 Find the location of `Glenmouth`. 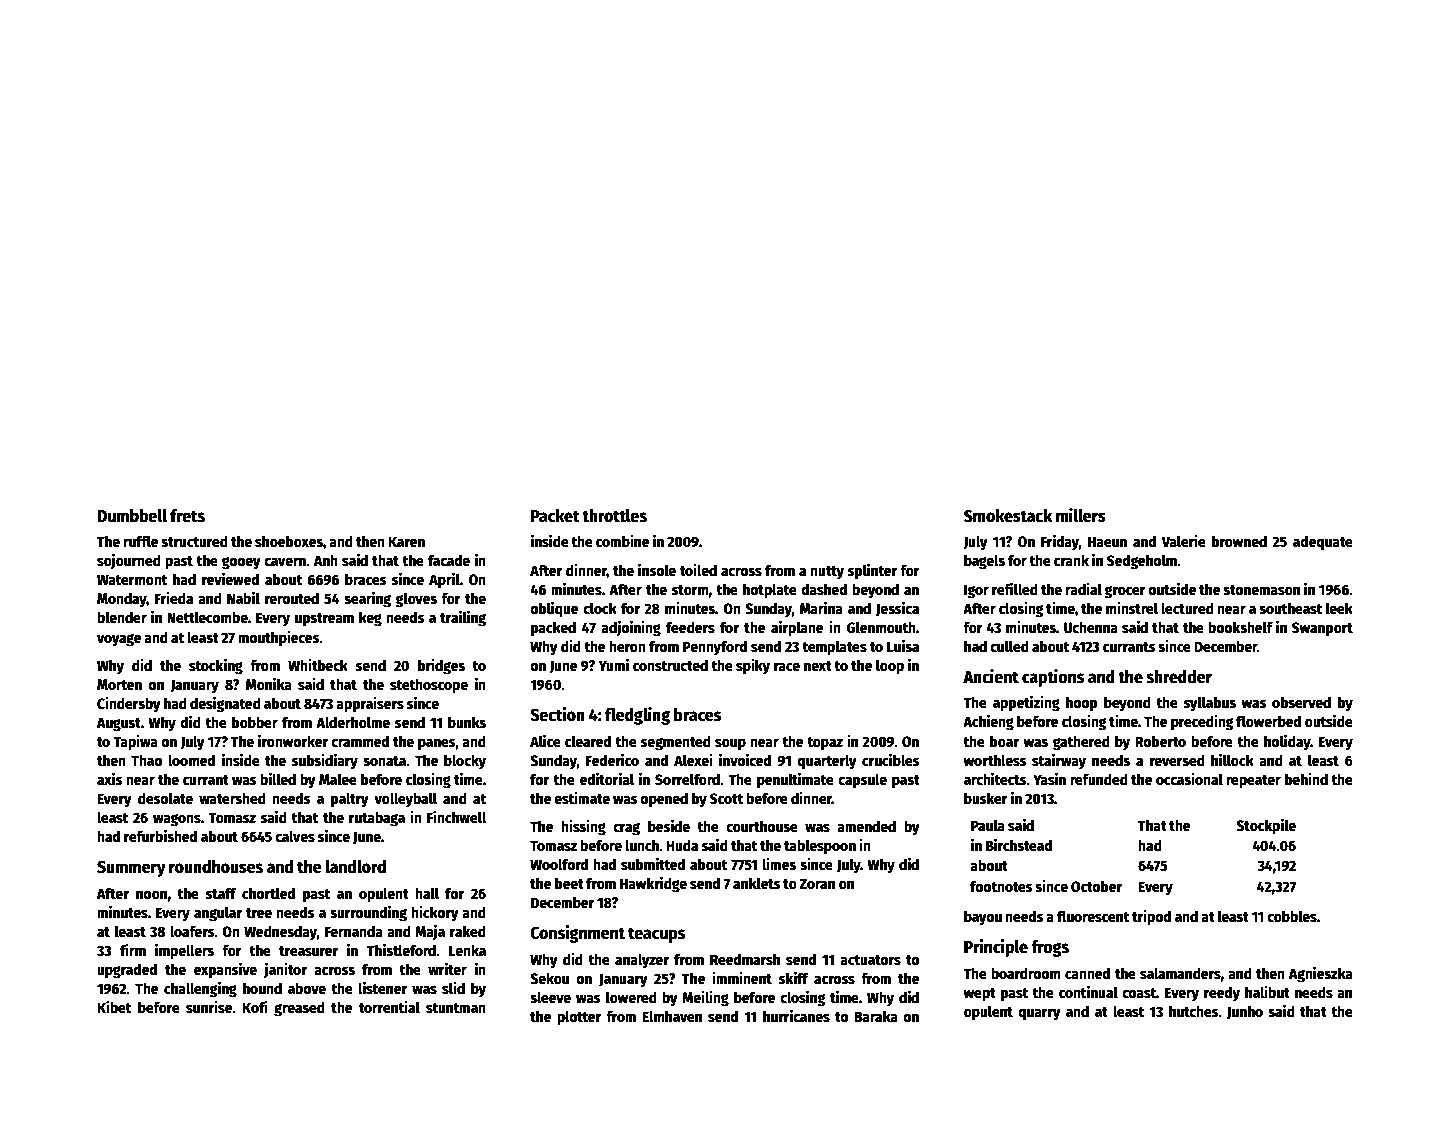

Glenmouth is located at coordinates (881, 627).
